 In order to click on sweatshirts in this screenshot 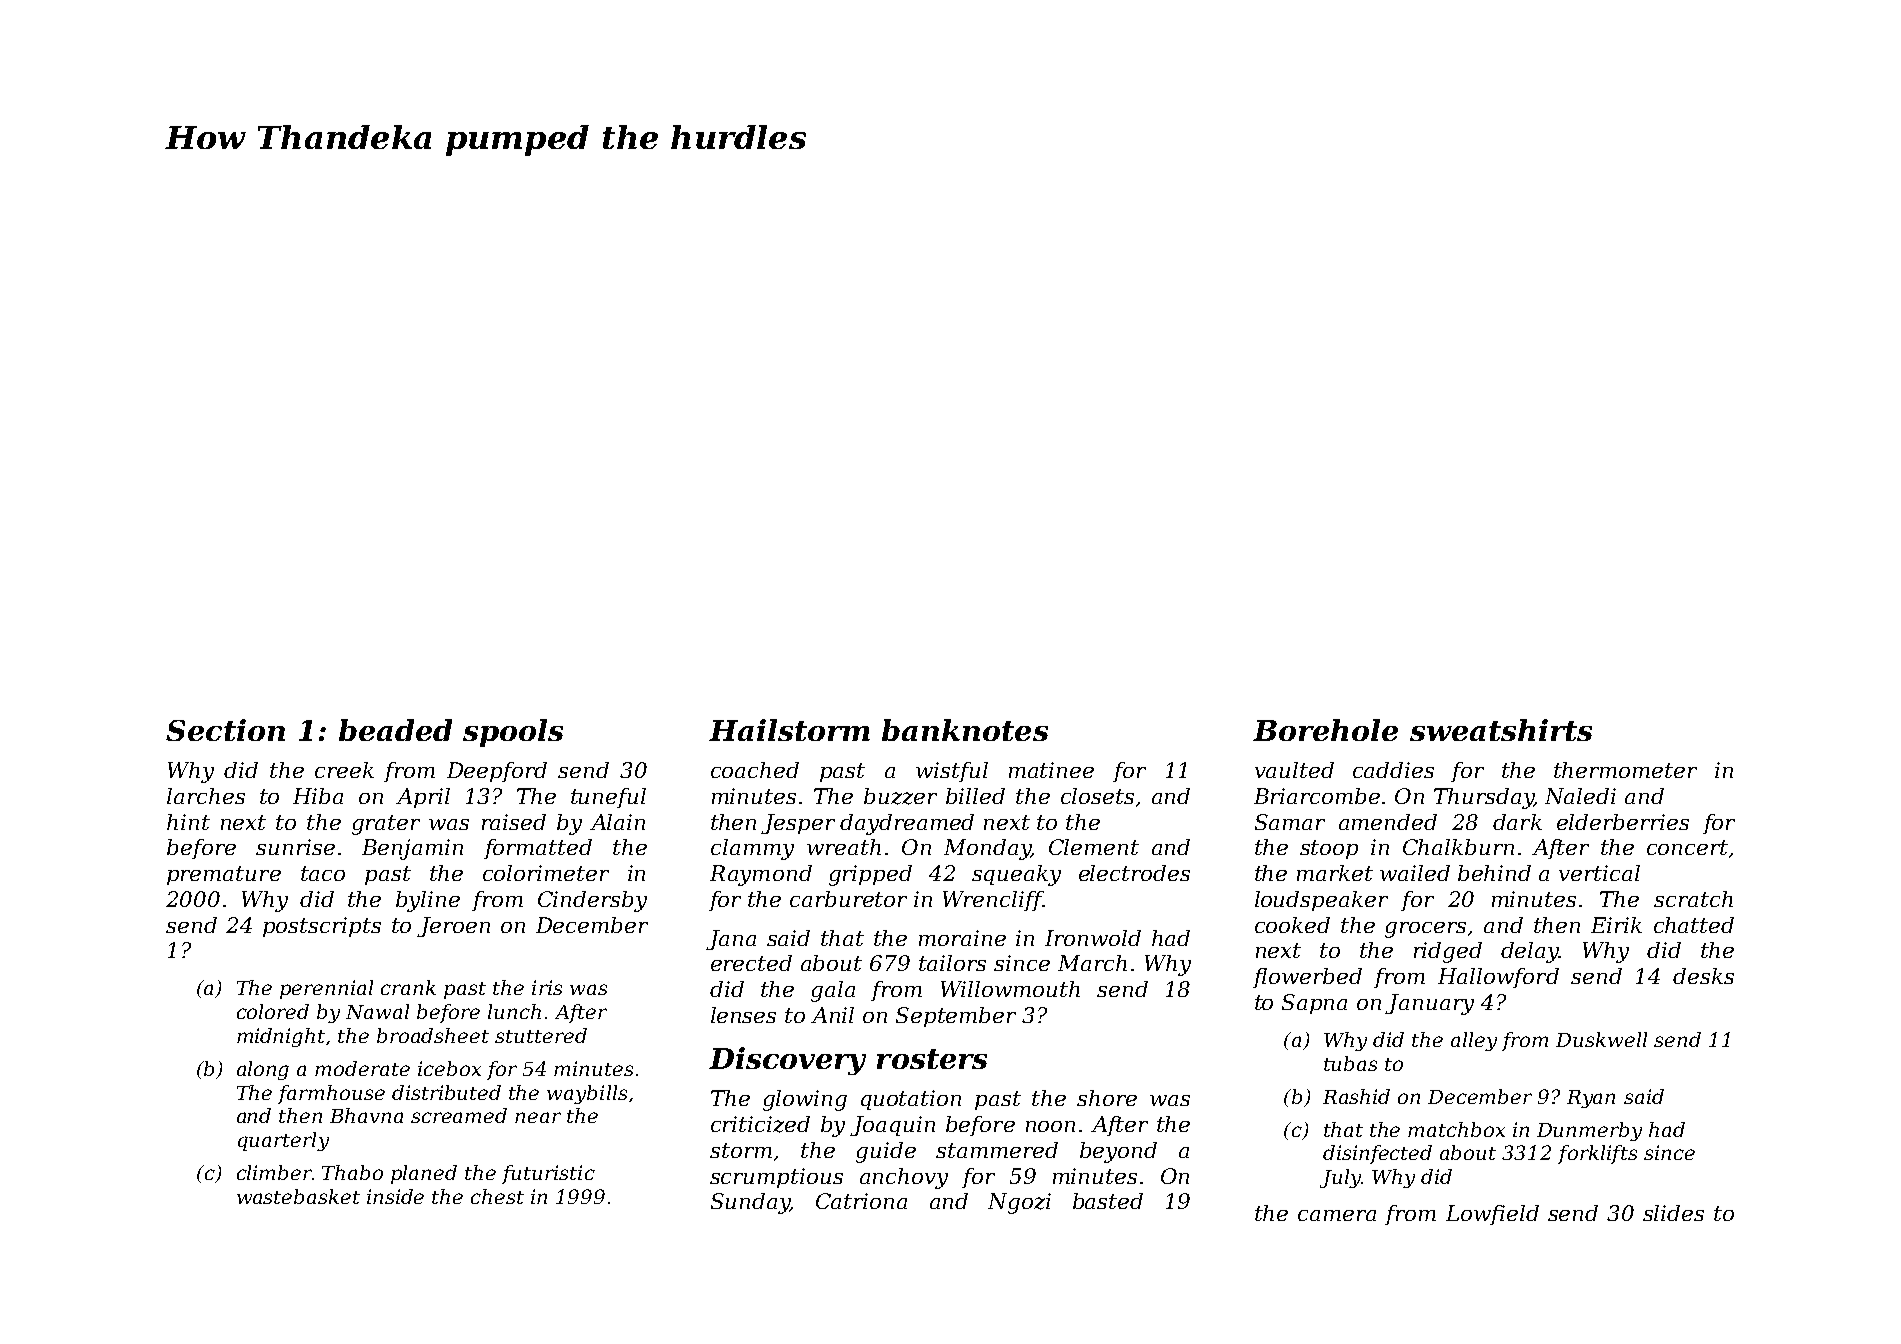, I will do `click(1501, 730)`.
